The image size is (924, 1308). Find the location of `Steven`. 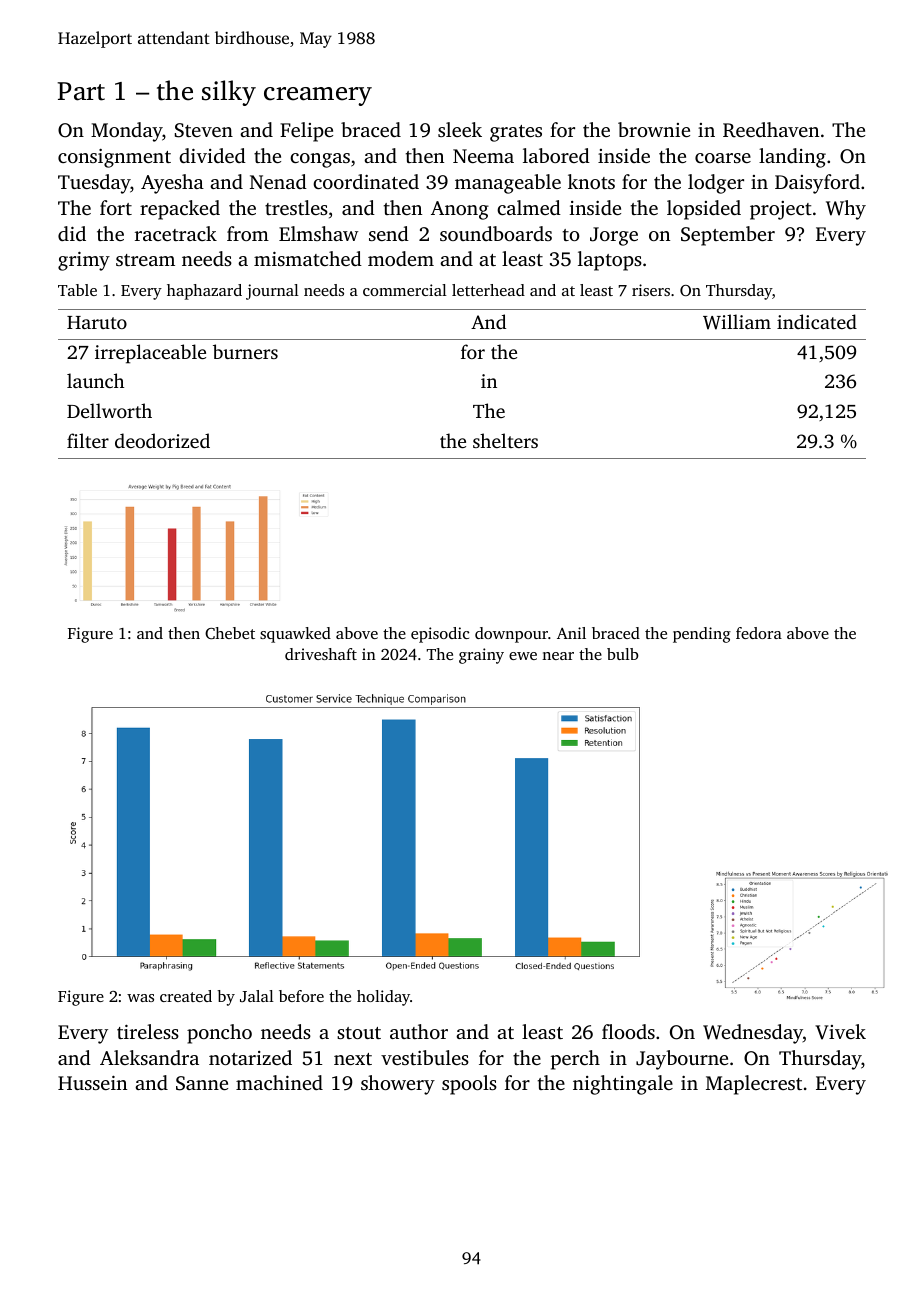

Steven is located at coordinates (204, 130).
